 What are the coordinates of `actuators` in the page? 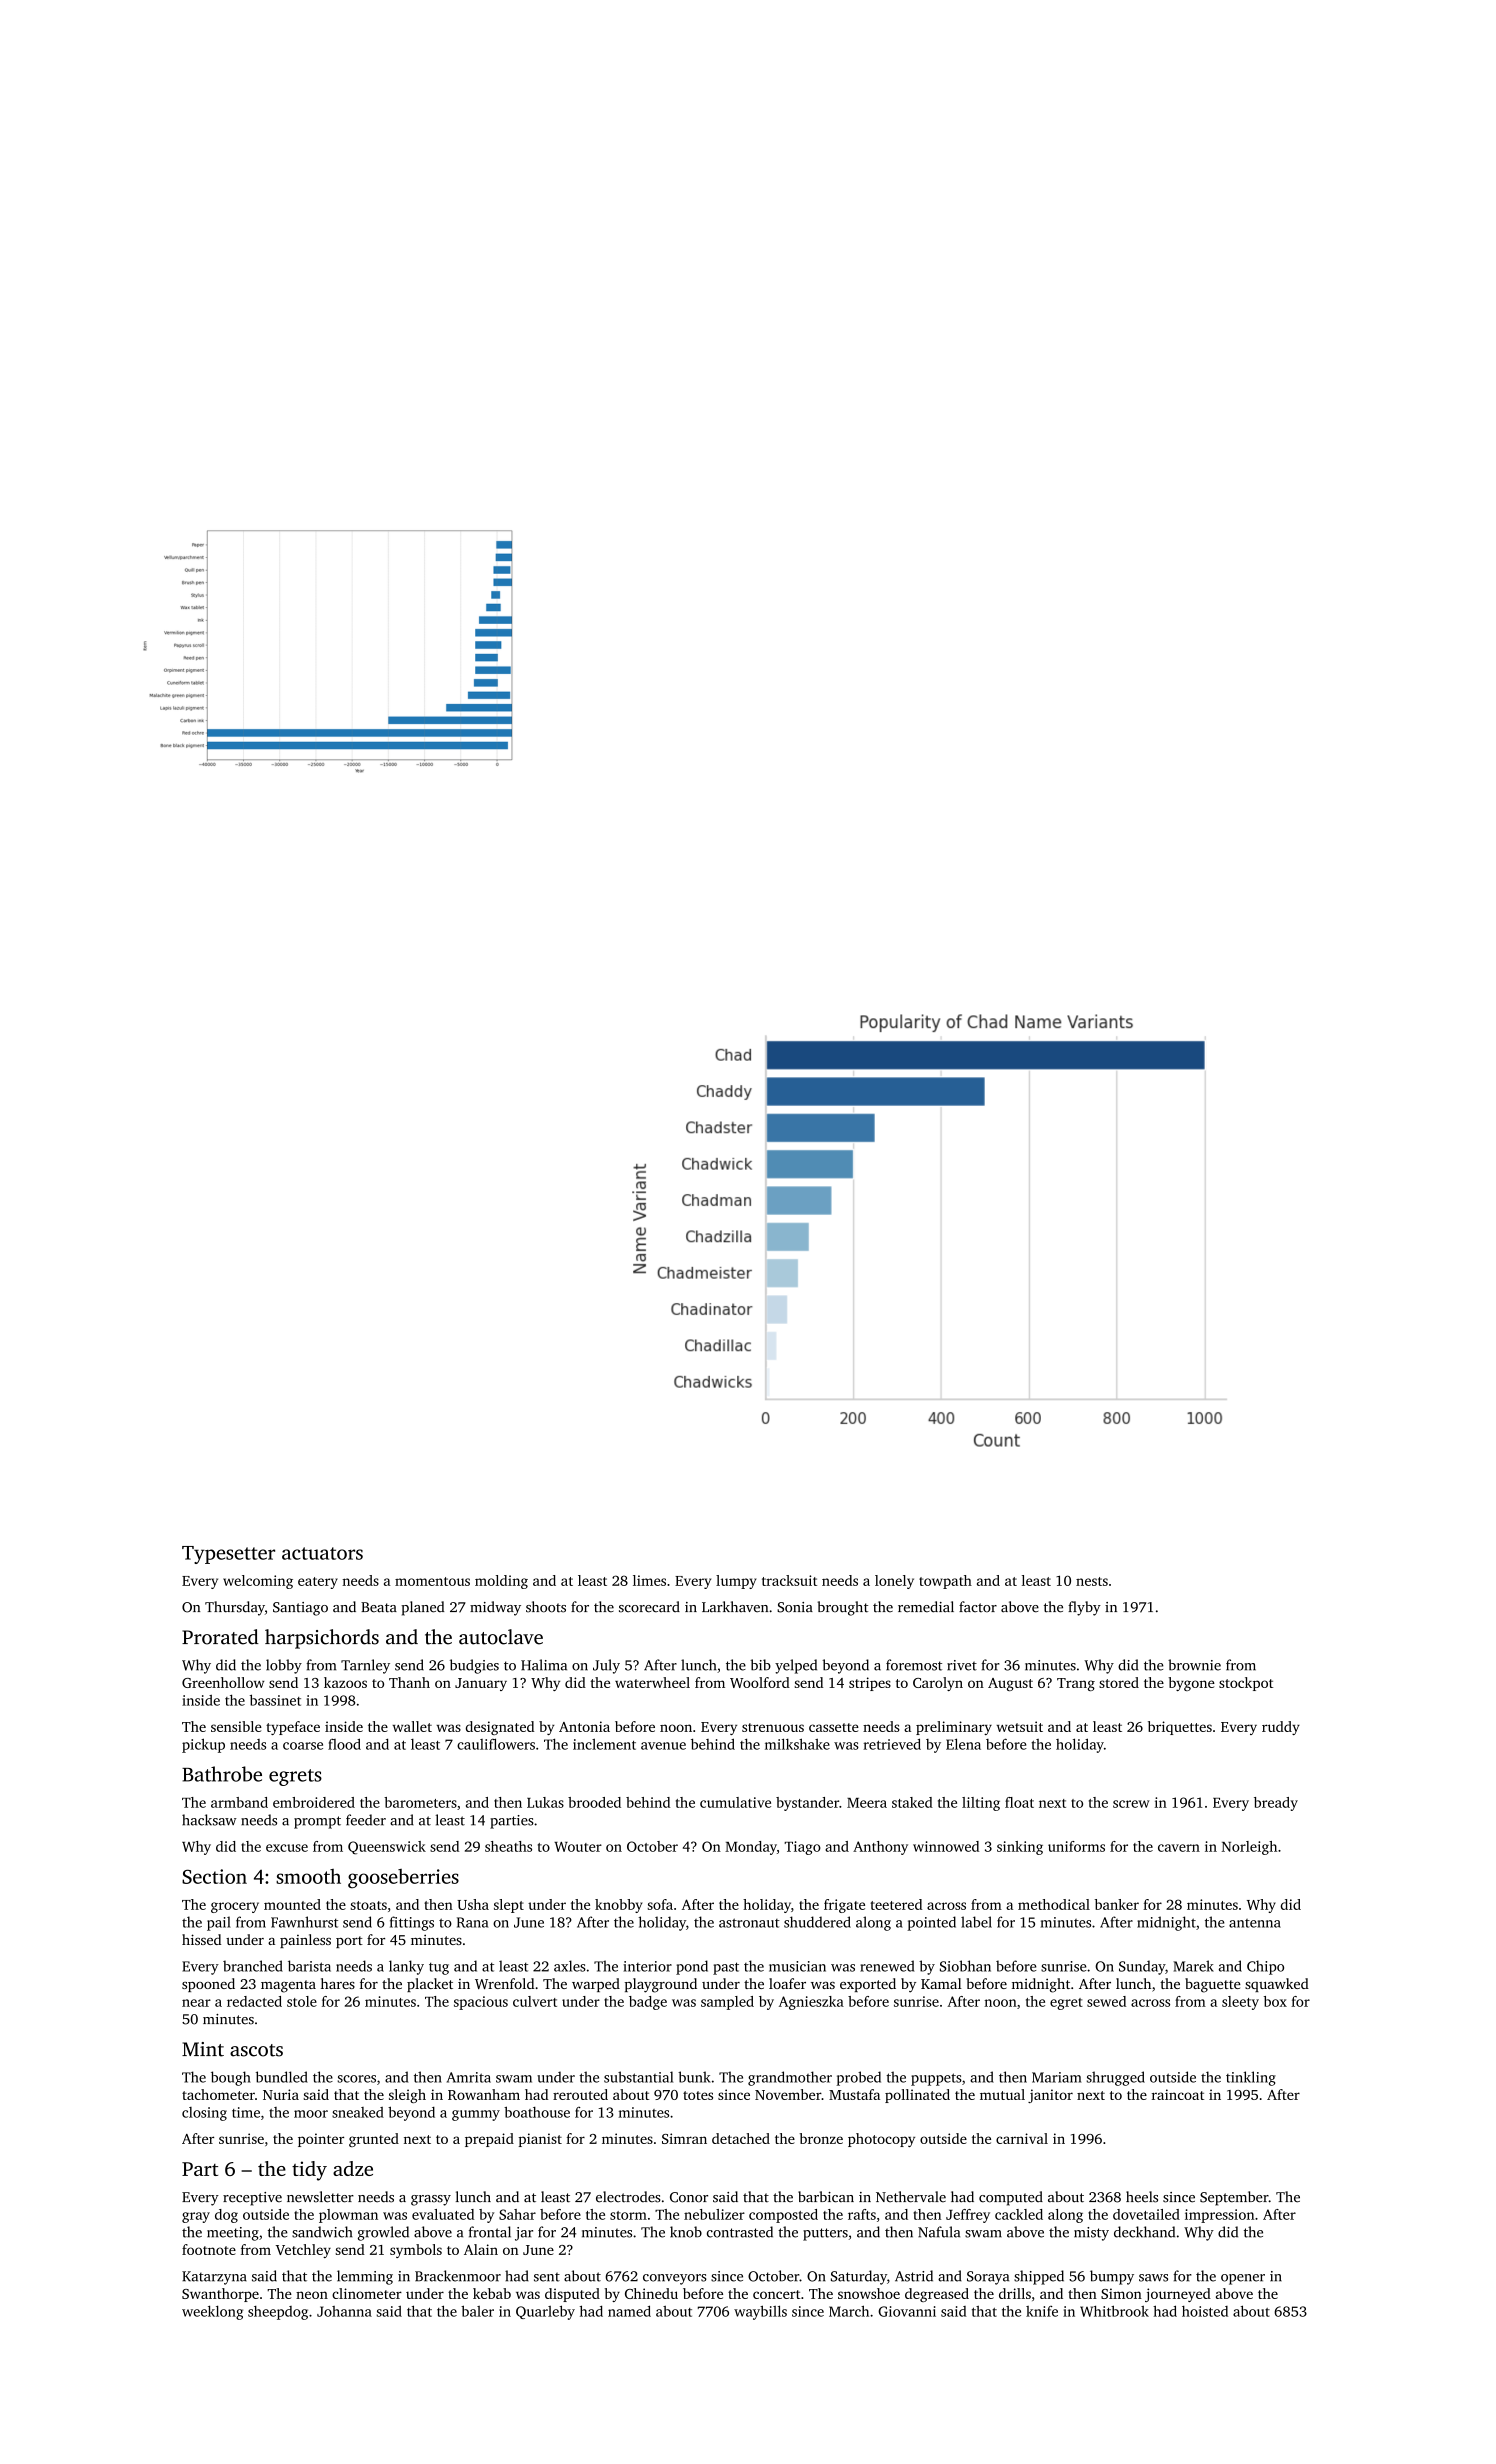 It's located at (322, 1553).
